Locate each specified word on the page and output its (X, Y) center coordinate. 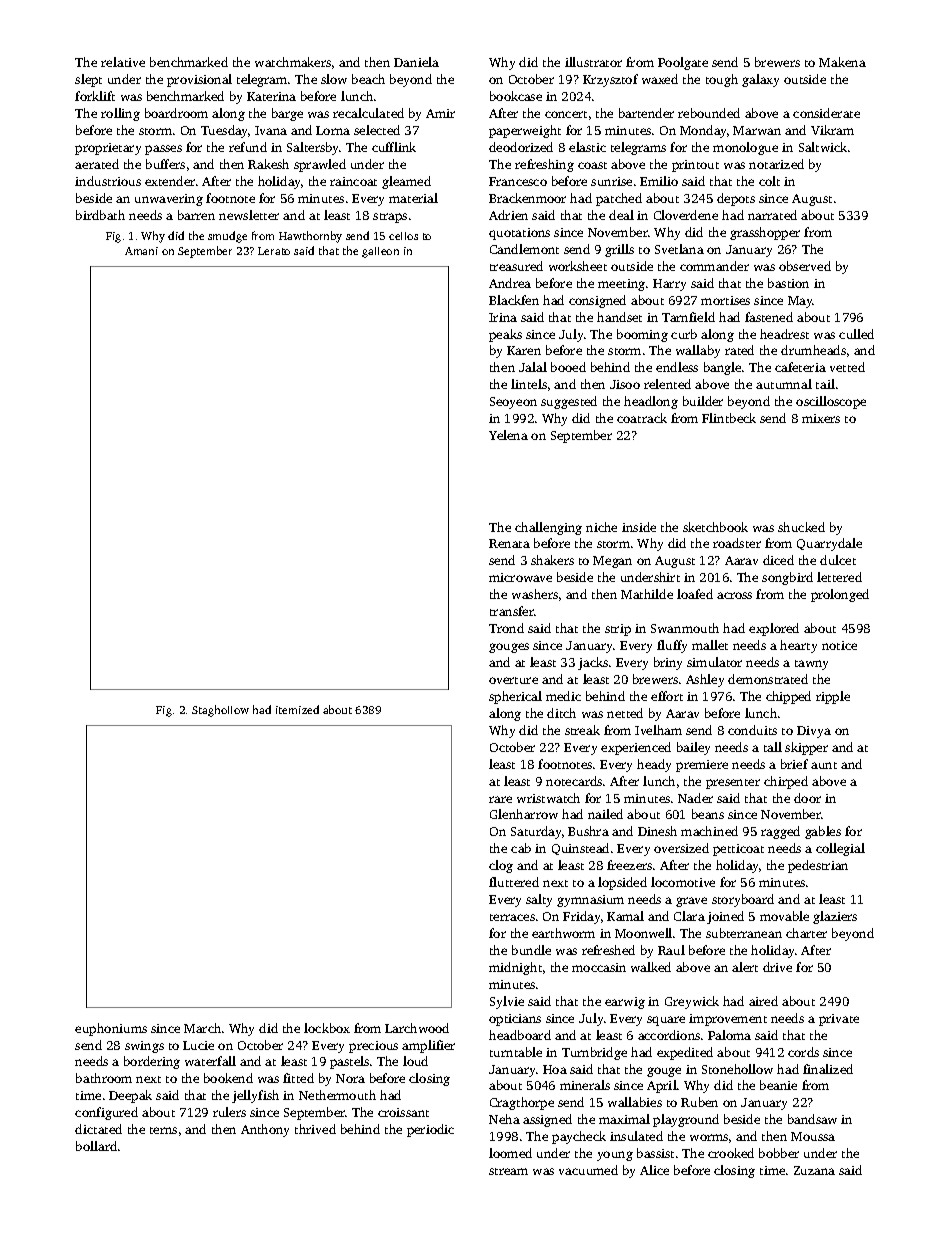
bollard (96, 1146)
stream (508, 1171)
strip (618, 630)
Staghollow (220, 711)
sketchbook (715, 527)
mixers (821, 418)
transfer (512, 611)
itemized (297, 709)
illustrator (593, 62)
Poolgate (683, 63)
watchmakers (293, 62)
